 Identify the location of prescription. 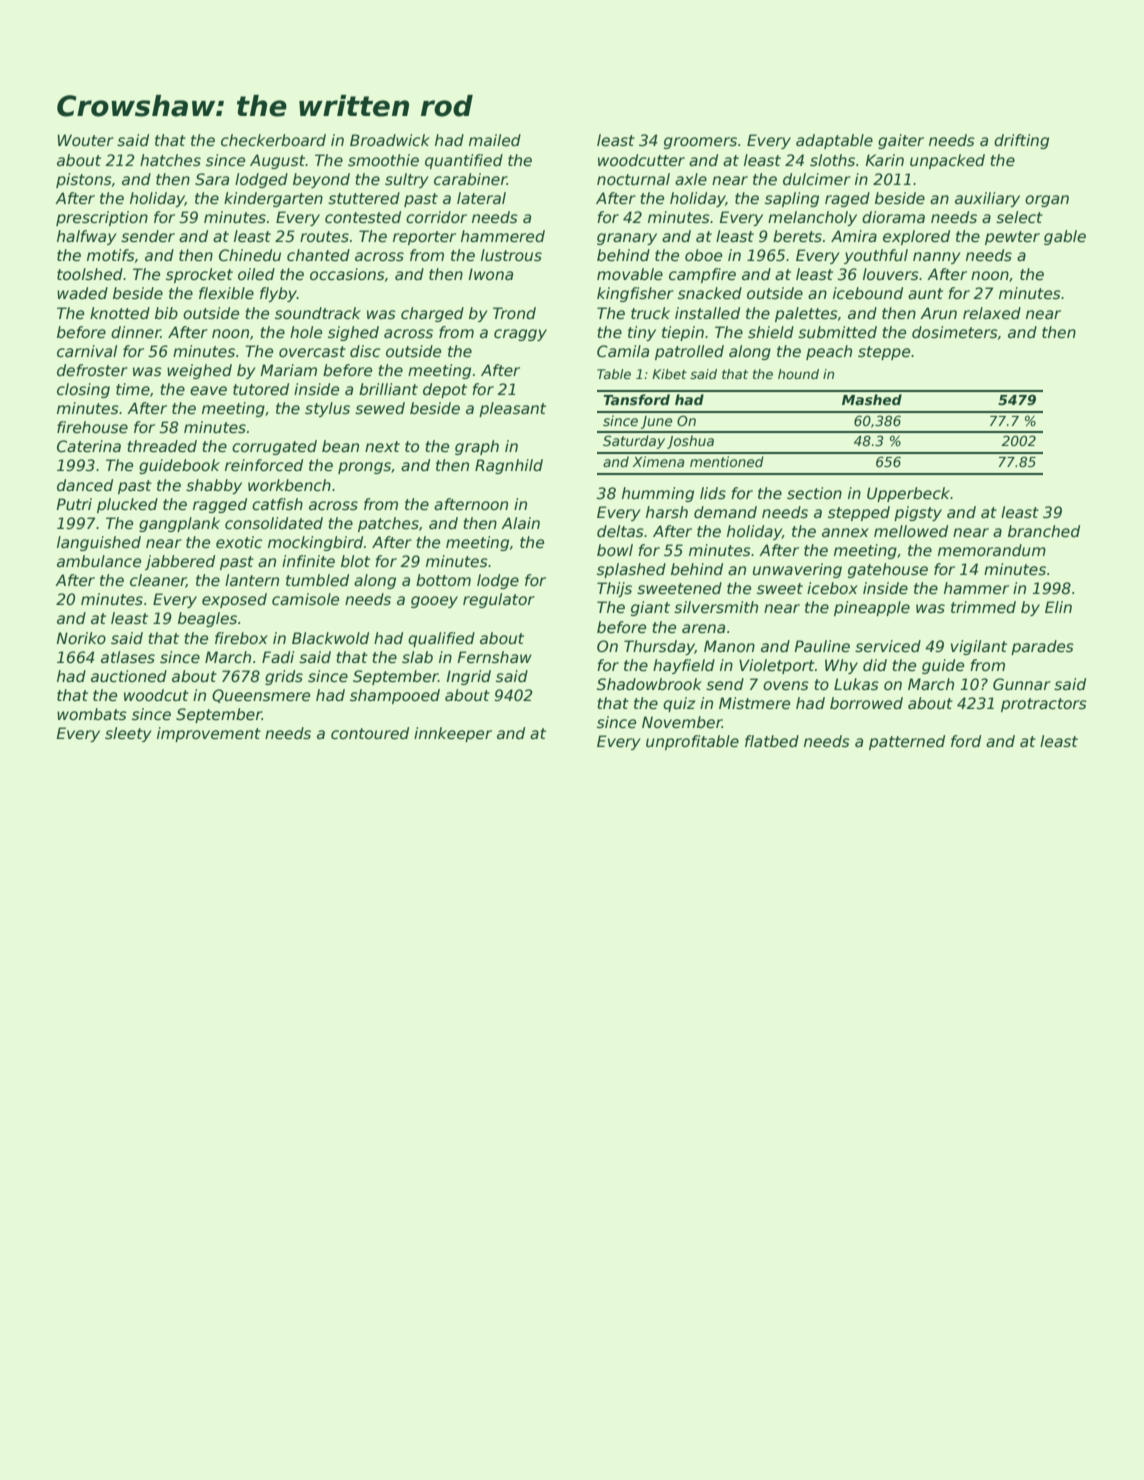
(102, 218).
